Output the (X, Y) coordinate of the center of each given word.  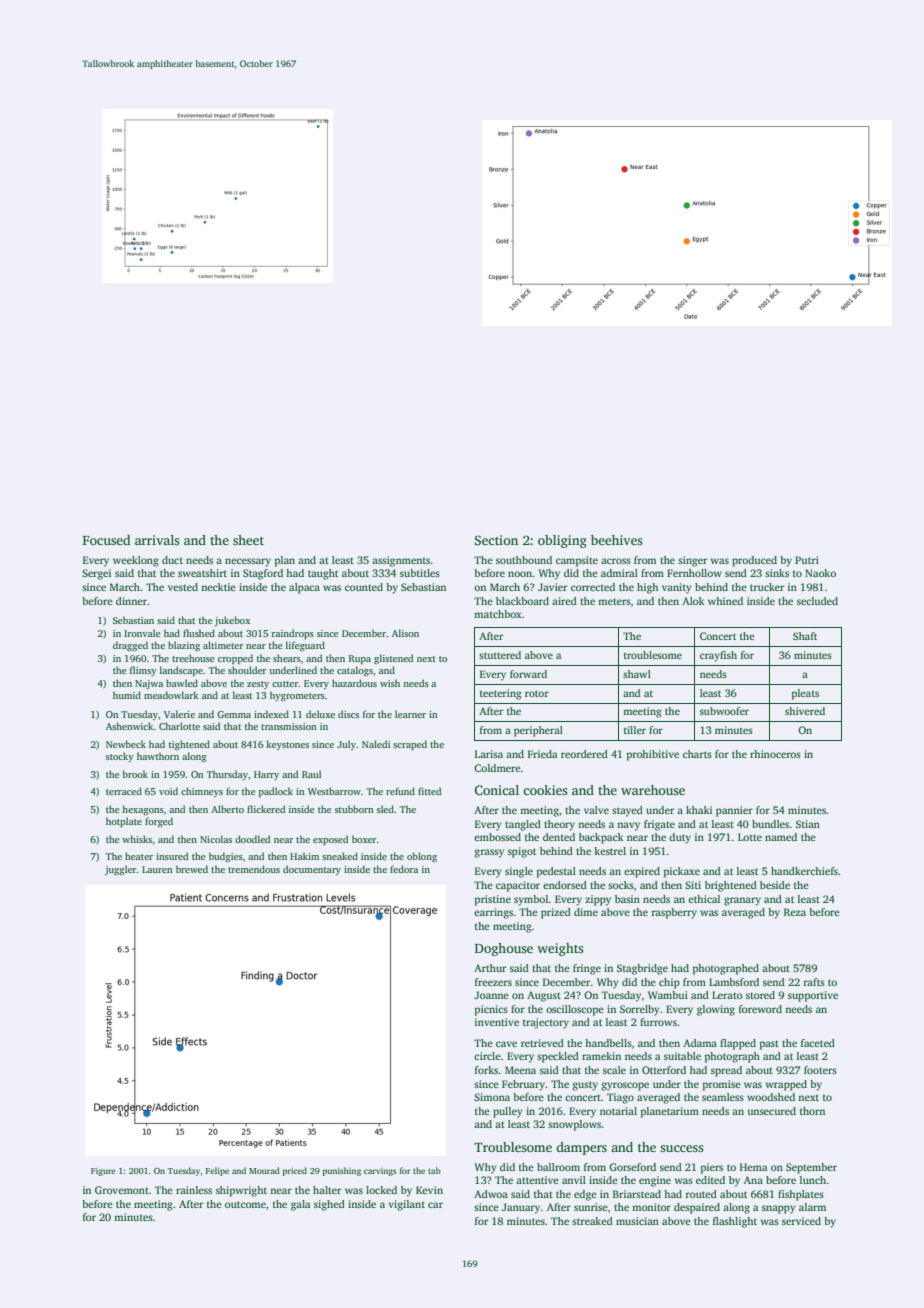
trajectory (546, 1023)
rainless (194, 1190)
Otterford (664, 1070)
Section (496, 540)
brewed (192, 869)
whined (725, 601)
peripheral (538, 731)
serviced (801, 1221)
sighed (329, 1205)
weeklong (136, 561)
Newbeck (126, 744)
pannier (734, 811)
